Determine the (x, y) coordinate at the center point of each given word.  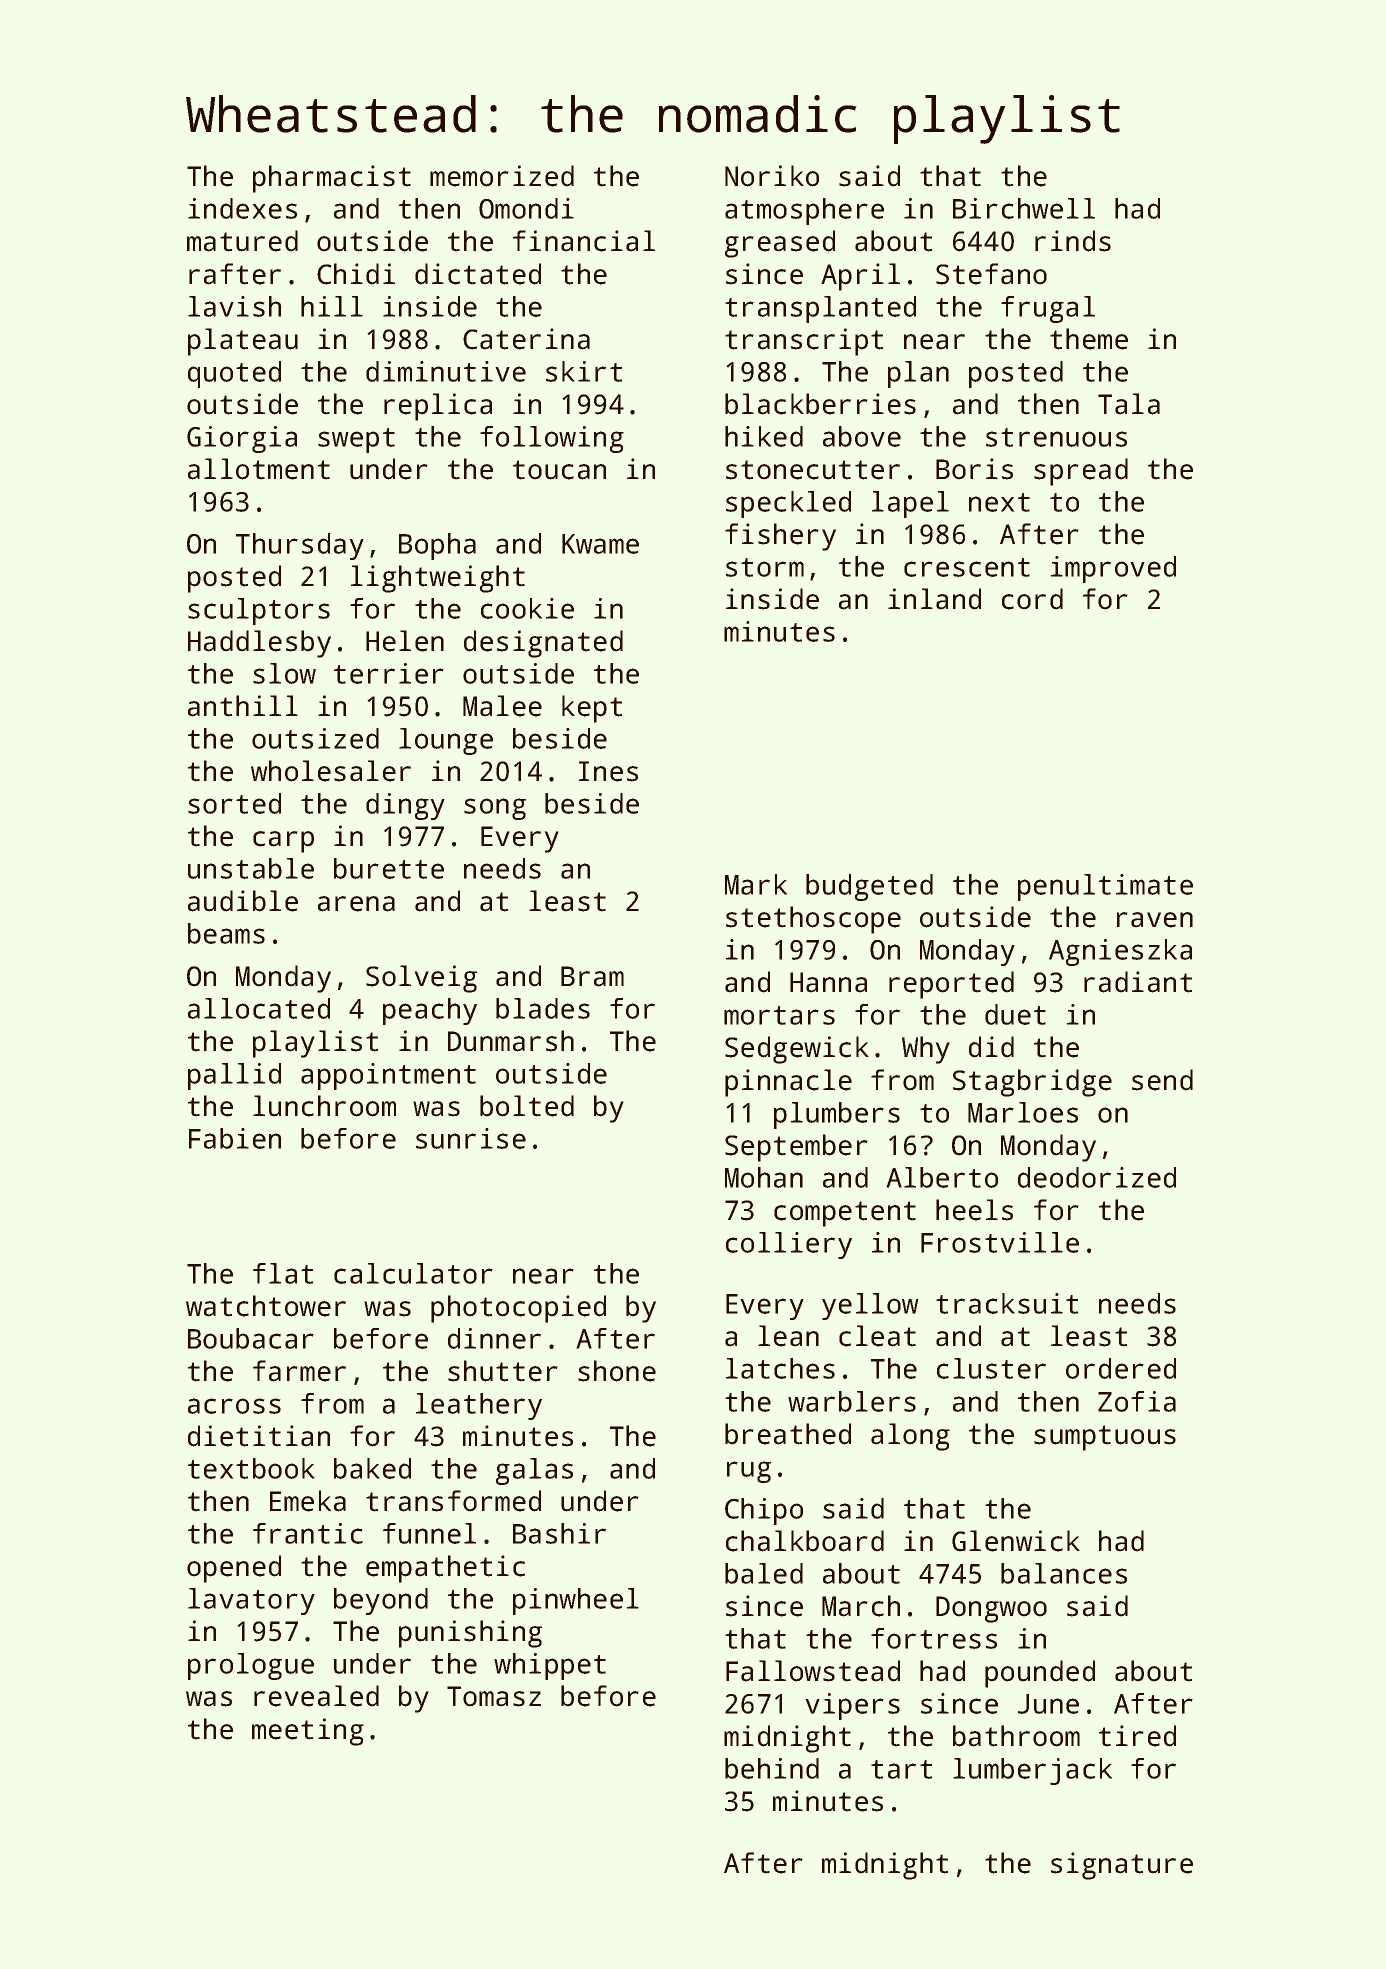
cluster (991, 1368)
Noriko (772, 176)
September (796, 1148)
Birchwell (1024, 208)
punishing (470, 1634)
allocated (259, 1008)
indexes (242, 208)
